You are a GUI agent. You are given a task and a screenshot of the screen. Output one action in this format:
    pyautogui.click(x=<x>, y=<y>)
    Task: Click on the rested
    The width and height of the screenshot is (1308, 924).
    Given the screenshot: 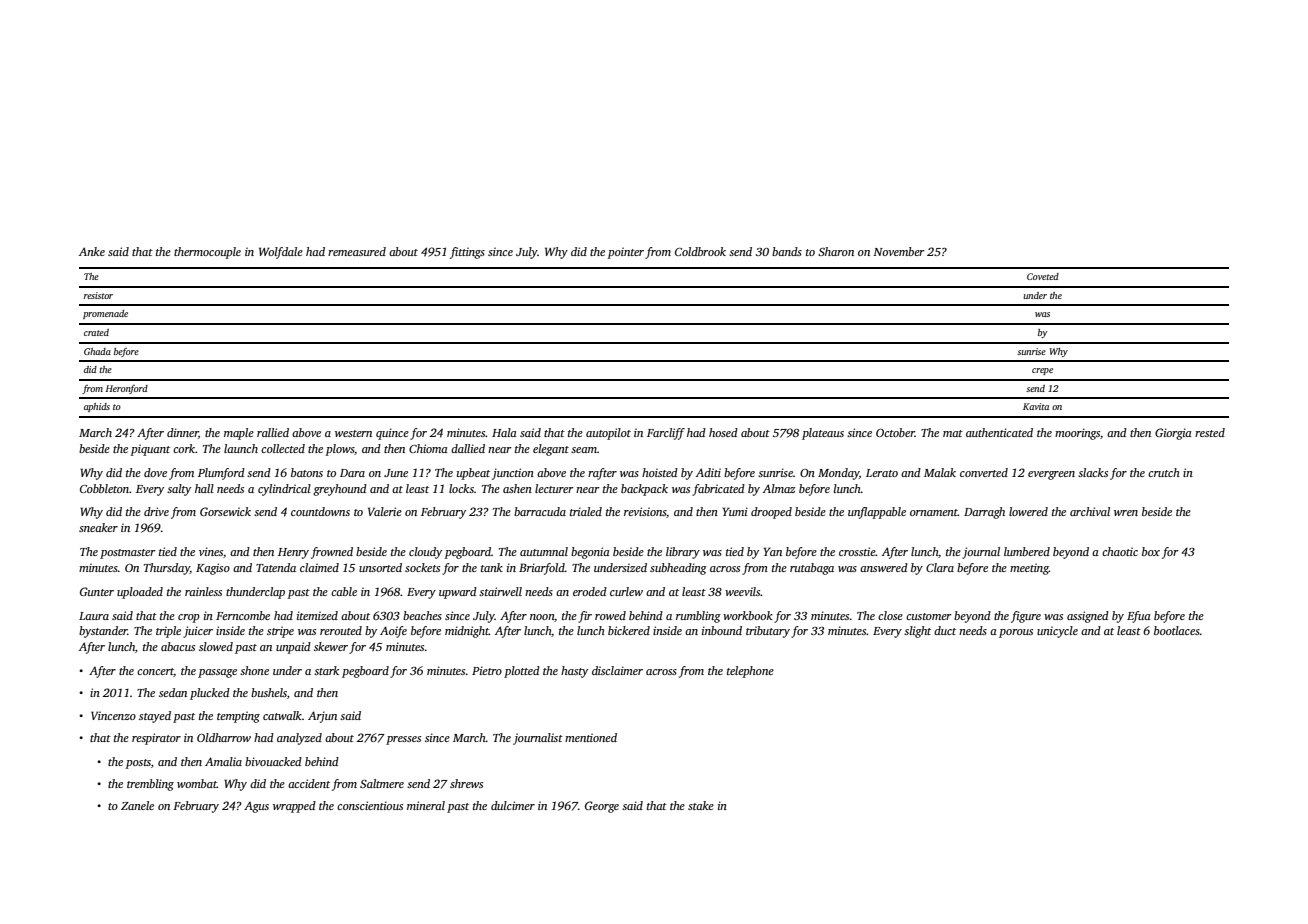 What is the action you would take?
    pyautogui.click(x=1210, y=432)
